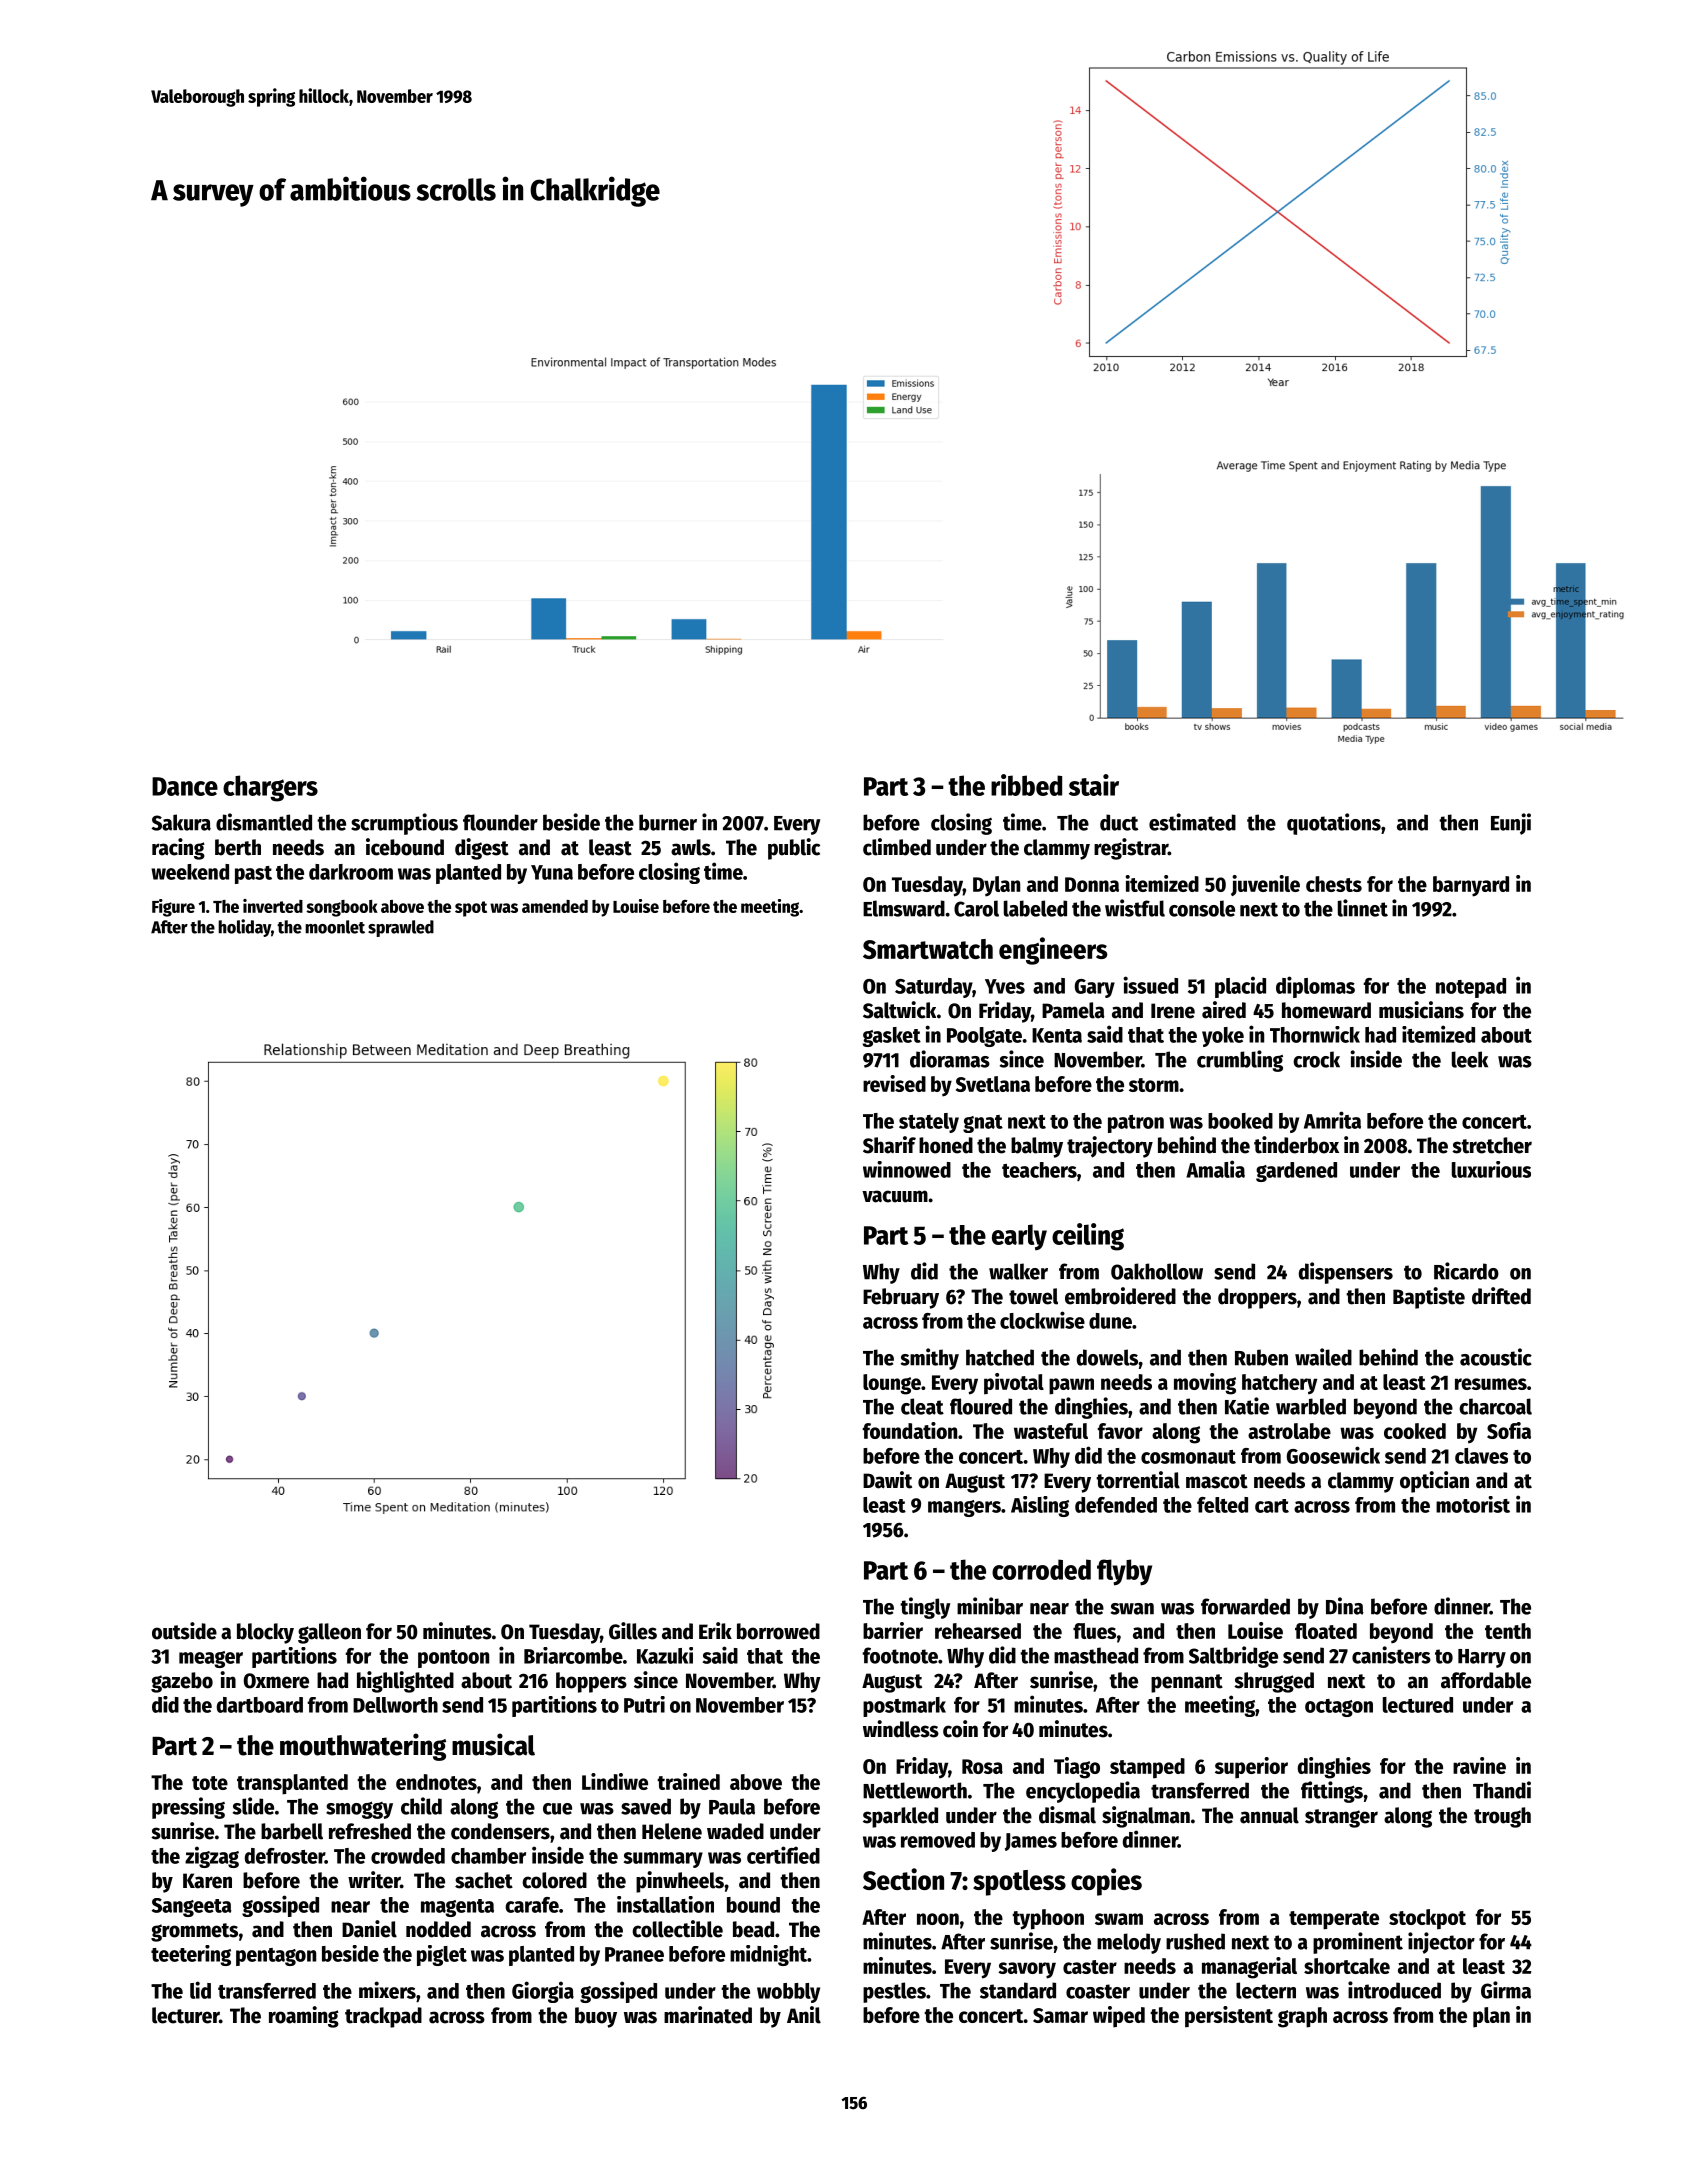  I want to click on dowels, so click(1107, 1357).
